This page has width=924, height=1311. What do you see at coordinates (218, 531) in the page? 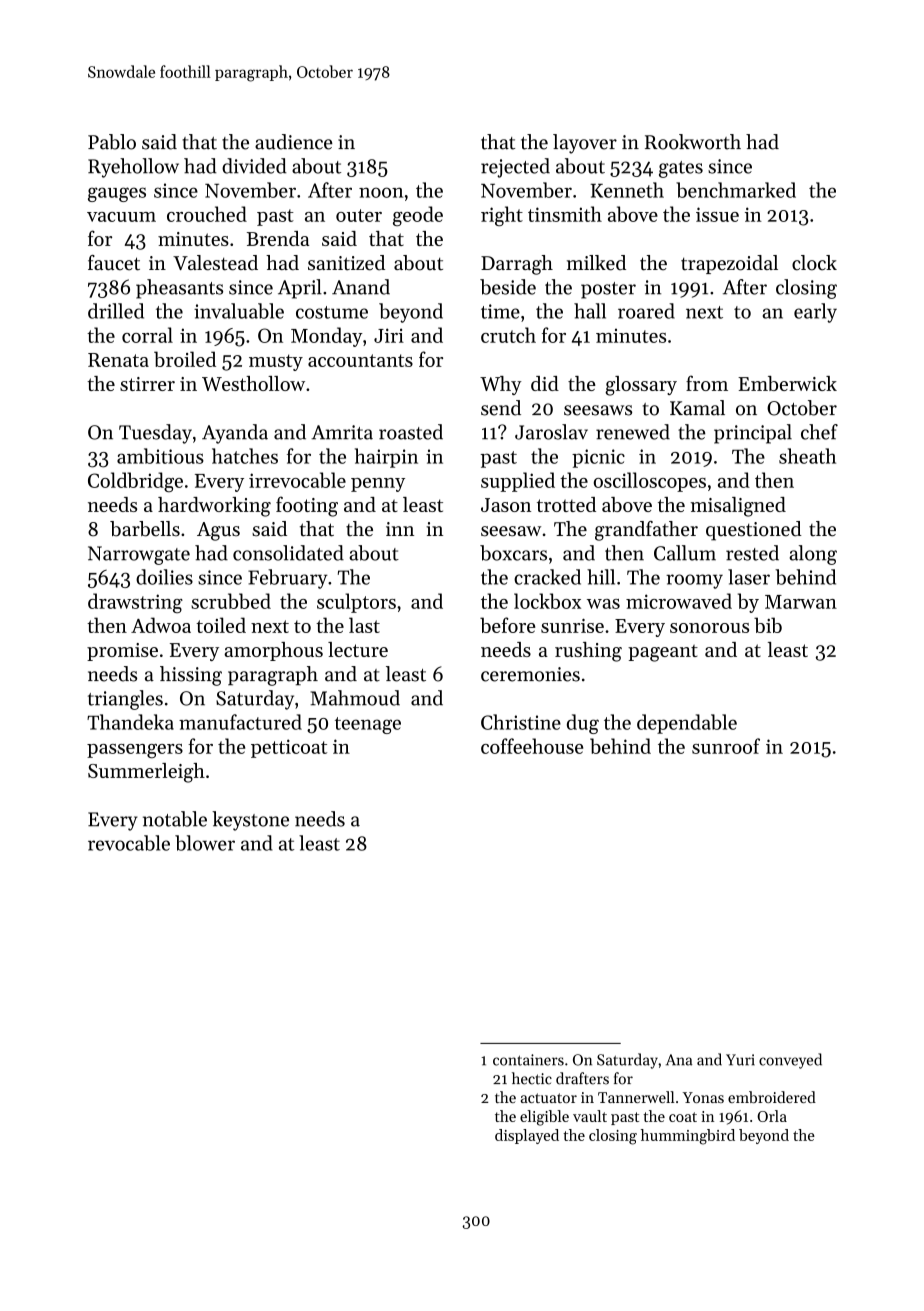
I see `Agus` at bounding box center [218, 531].
